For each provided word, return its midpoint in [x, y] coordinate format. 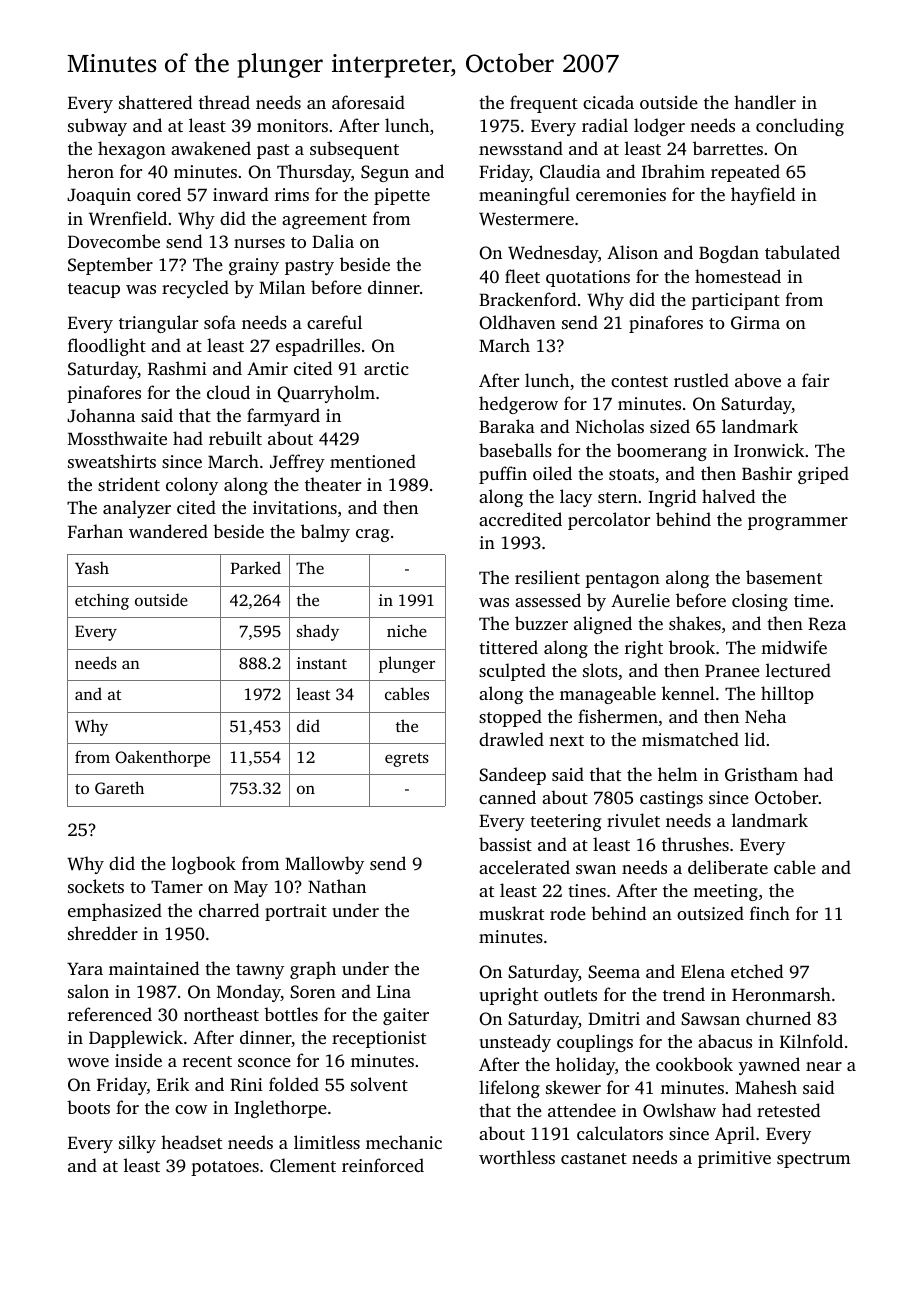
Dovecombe [114, 241]
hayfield [763, 196]
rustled [701, 380]
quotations [588, 278]
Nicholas [610, 426]
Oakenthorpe [162, 758]
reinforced [383, 1165]
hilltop [787, 695]
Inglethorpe [280, 1109]
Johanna [101, 415]
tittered [508, 647]
